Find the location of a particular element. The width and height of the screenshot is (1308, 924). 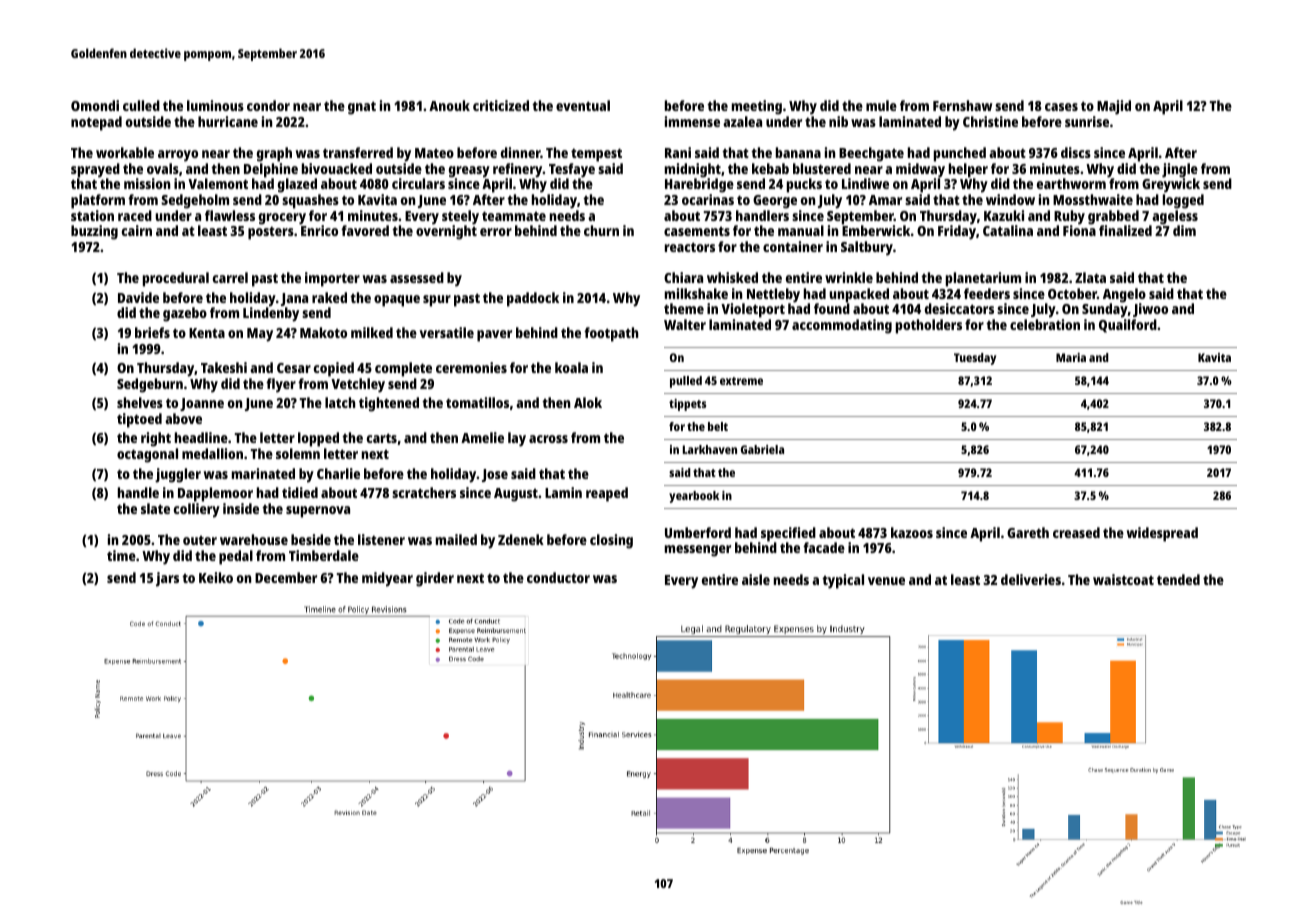

opaque is located at coordinates (397, 301).
